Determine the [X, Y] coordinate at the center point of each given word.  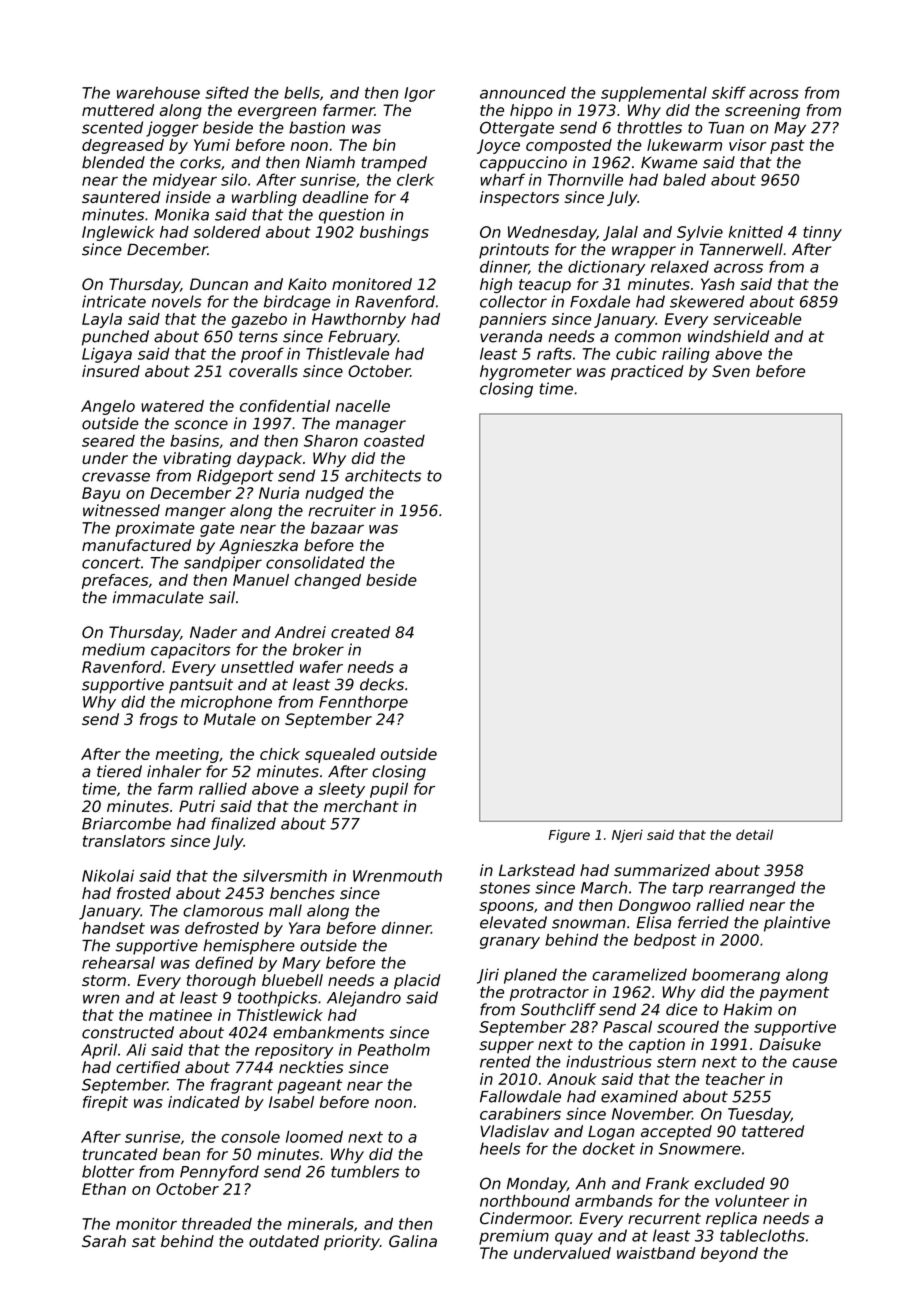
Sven [731, 371]
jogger [172, 129]
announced [523, 93]
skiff [729, 92]
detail [754, 834]
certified [148, 1067]
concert [111, 563]
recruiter [342, 510]
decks [382, 684]
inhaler [174, 771]
